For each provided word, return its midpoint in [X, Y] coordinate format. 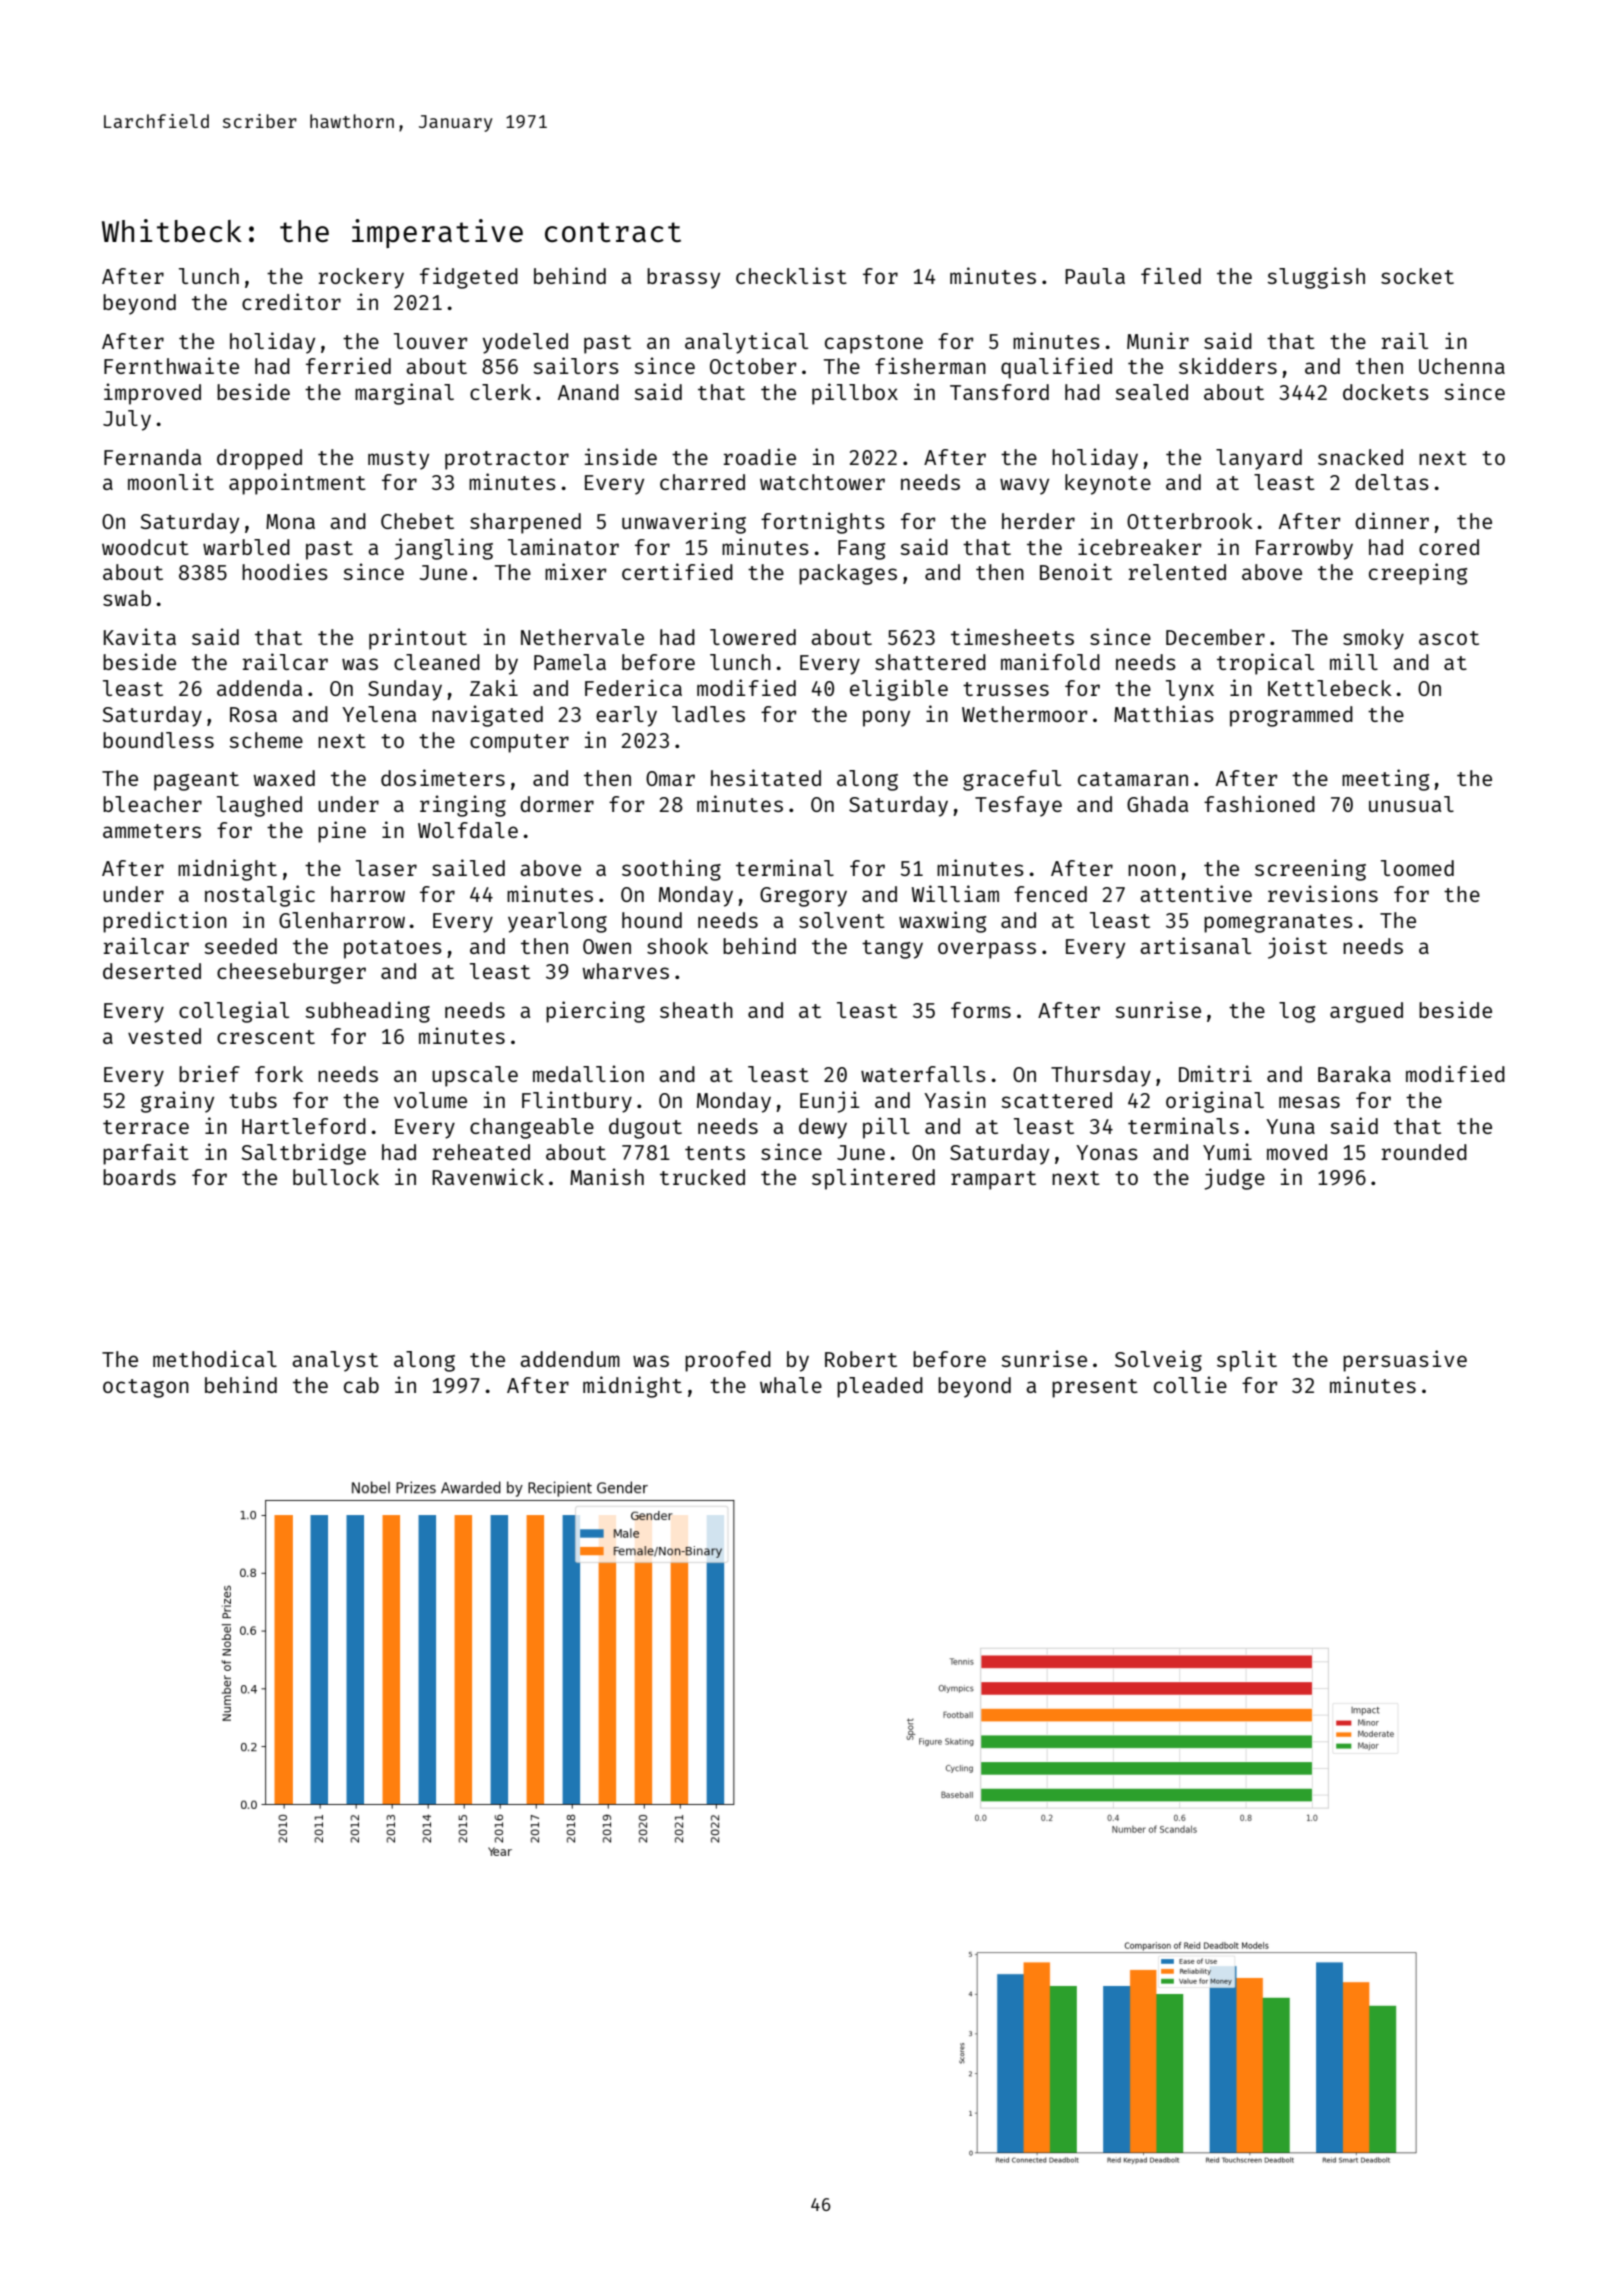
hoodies [285, 571]
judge [1235, 1179]
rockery [361, 278]
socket [1417, 276]
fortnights [823, 523]
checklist [791, 275]
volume [430, 1100]
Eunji [830, 1102]
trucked [702, 1177]
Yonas [1107, 1152]
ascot [1449, 638]
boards [139, 1177]
